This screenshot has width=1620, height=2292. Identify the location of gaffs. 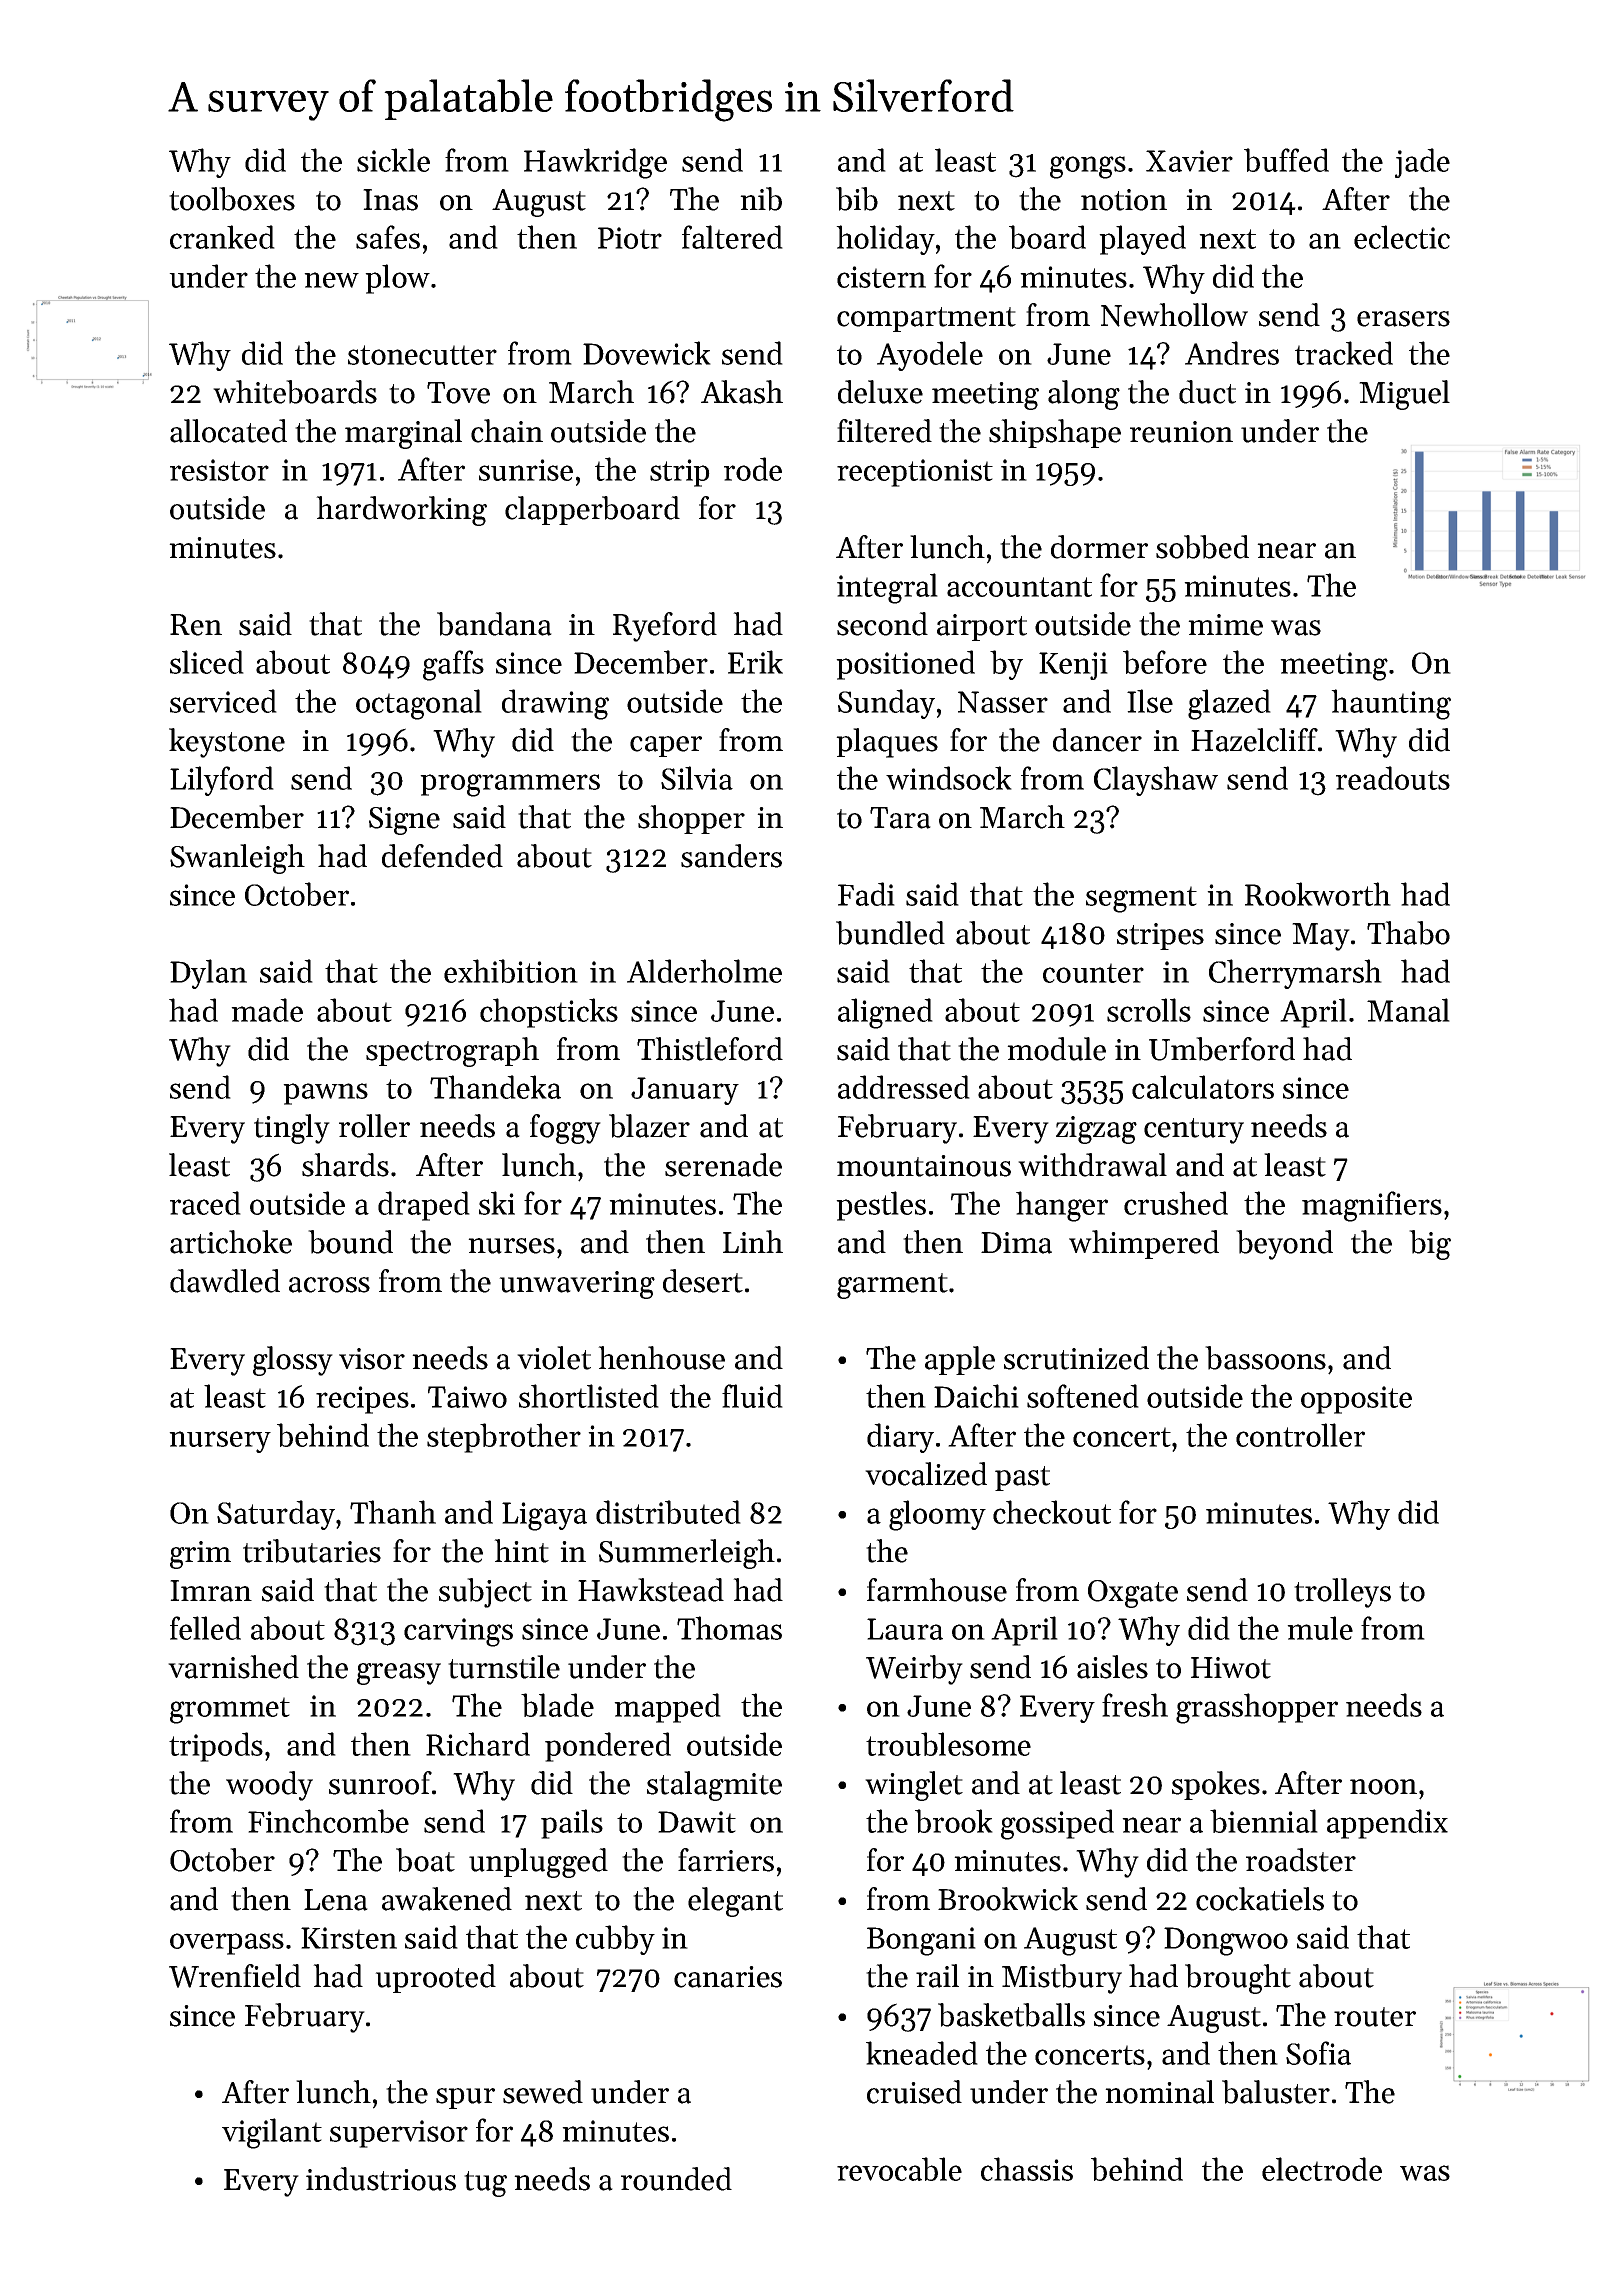
(453, 665).
